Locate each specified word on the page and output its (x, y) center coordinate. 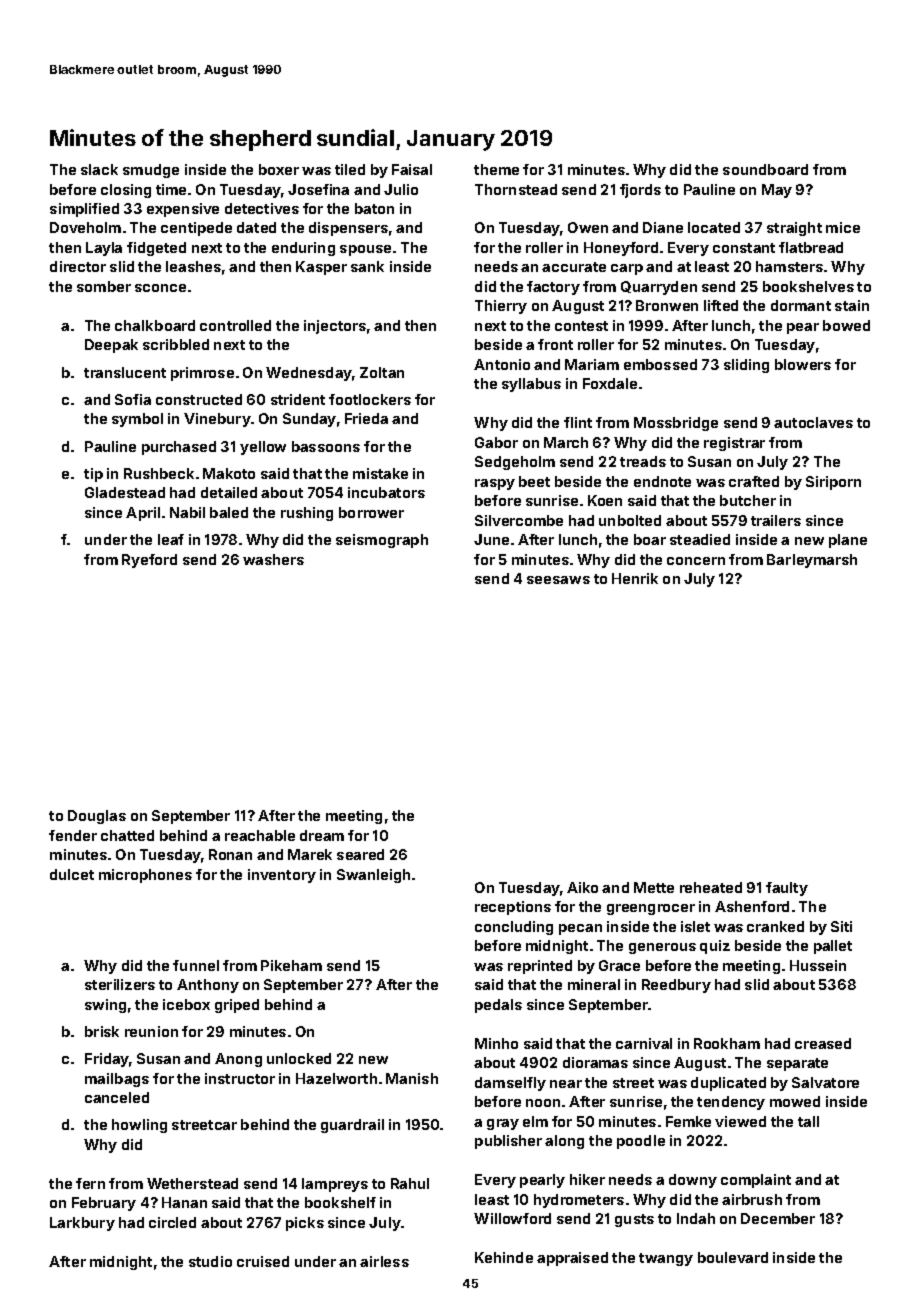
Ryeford (149, 561)
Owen (588, 227)
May (777, 191)
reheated (711, 887)
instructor (240, 1078)
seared (360, 854)
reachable (260, 835)
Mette (654, 887)
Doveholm (85, 227)
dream (322, 835)
